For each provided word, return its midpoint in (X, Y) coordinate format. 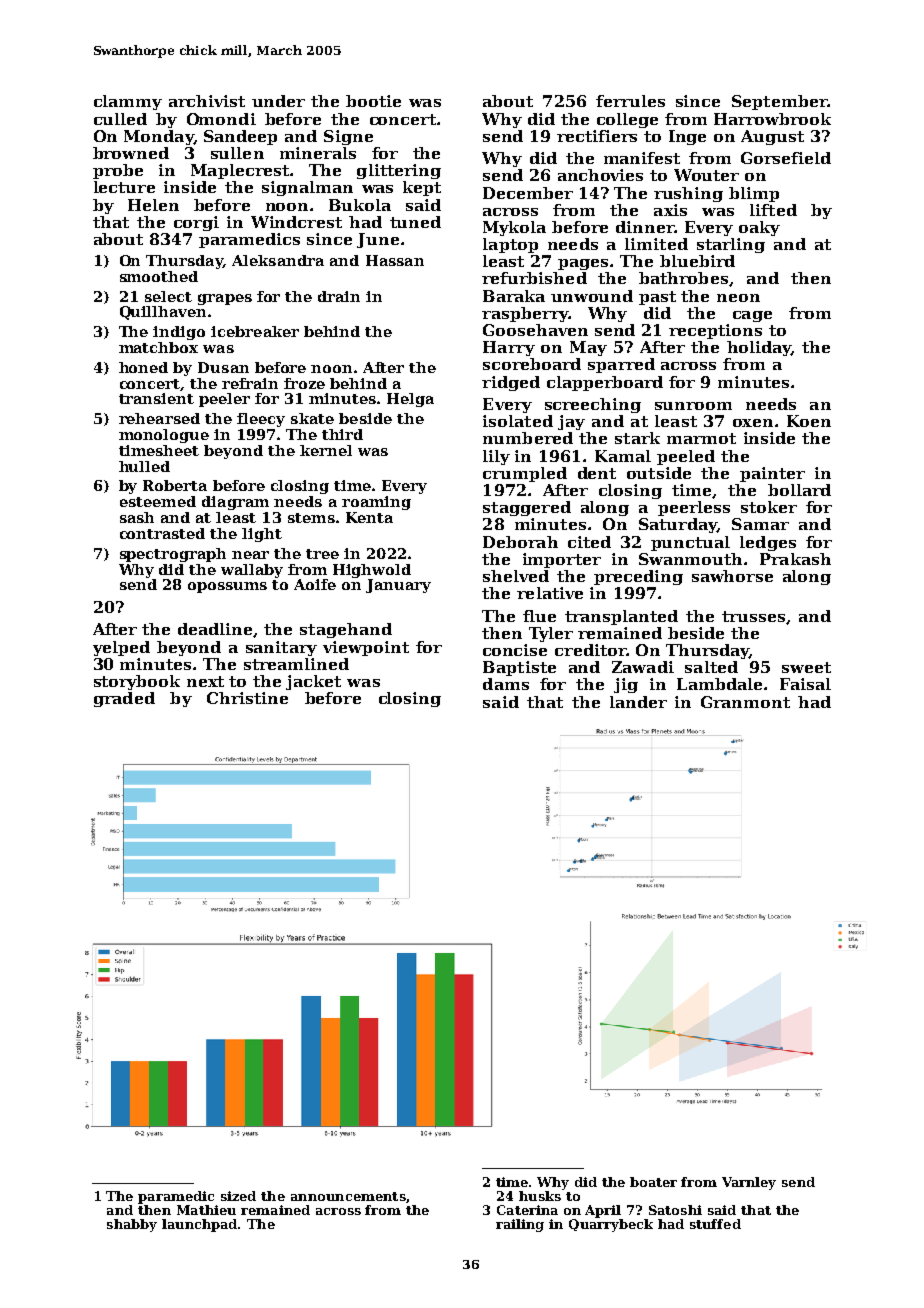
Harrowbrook (772, 119)
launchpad (200, 1225)
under (278, 101)
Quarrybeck (611, 1225)
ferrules (630, 101)
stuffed (715, 1224)
